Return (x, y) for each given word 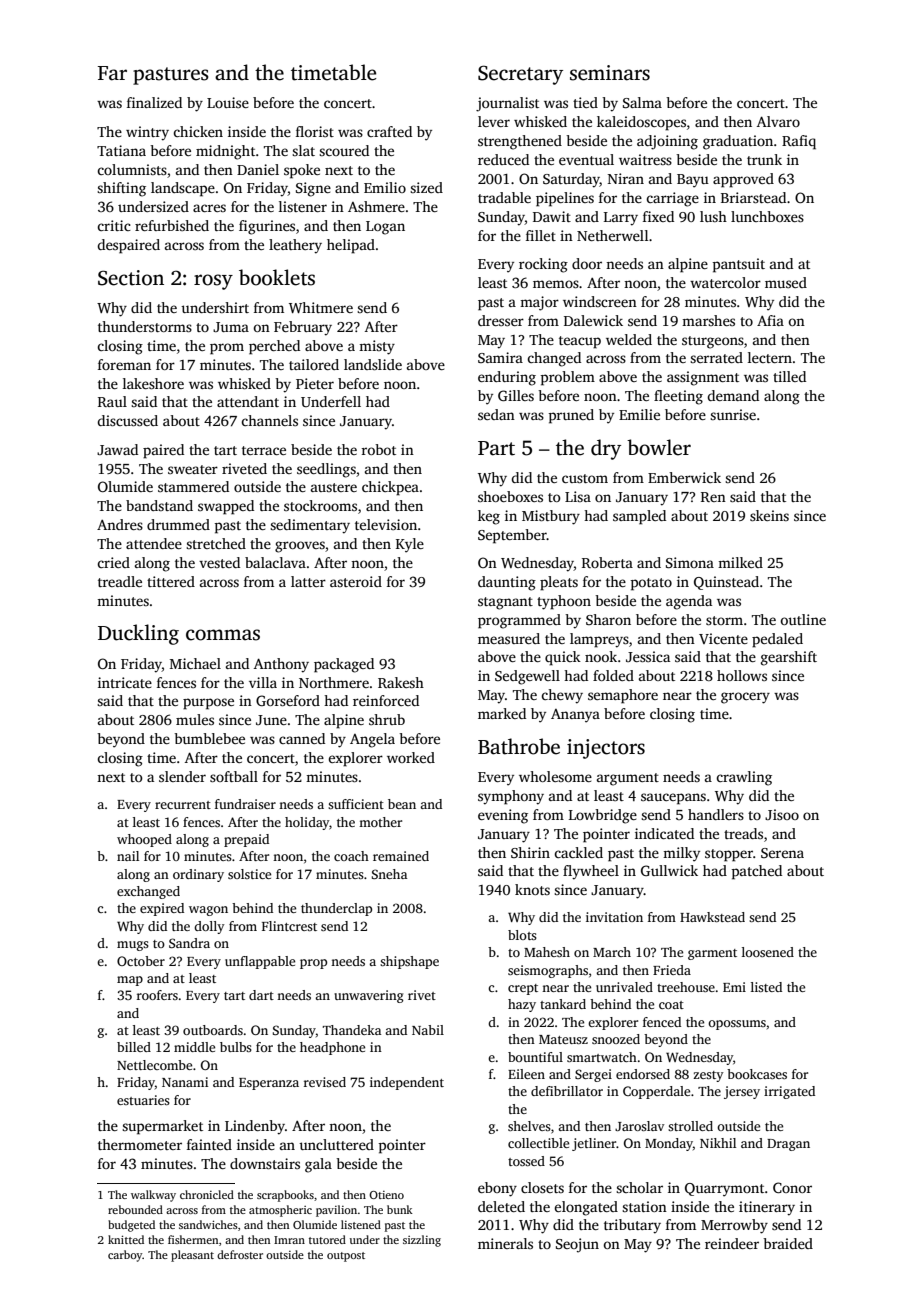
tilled (789, 376)
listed (766, 987)
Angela (372, 740)
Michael (195, 663)
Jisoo (782, 814)
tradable (504, 197)
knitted (126, 1239)
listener (303, 206)
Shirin (530, 852)
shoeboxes (510, 496)
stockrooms (320, 505)
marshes (708, 320)
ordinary (198, 875)
